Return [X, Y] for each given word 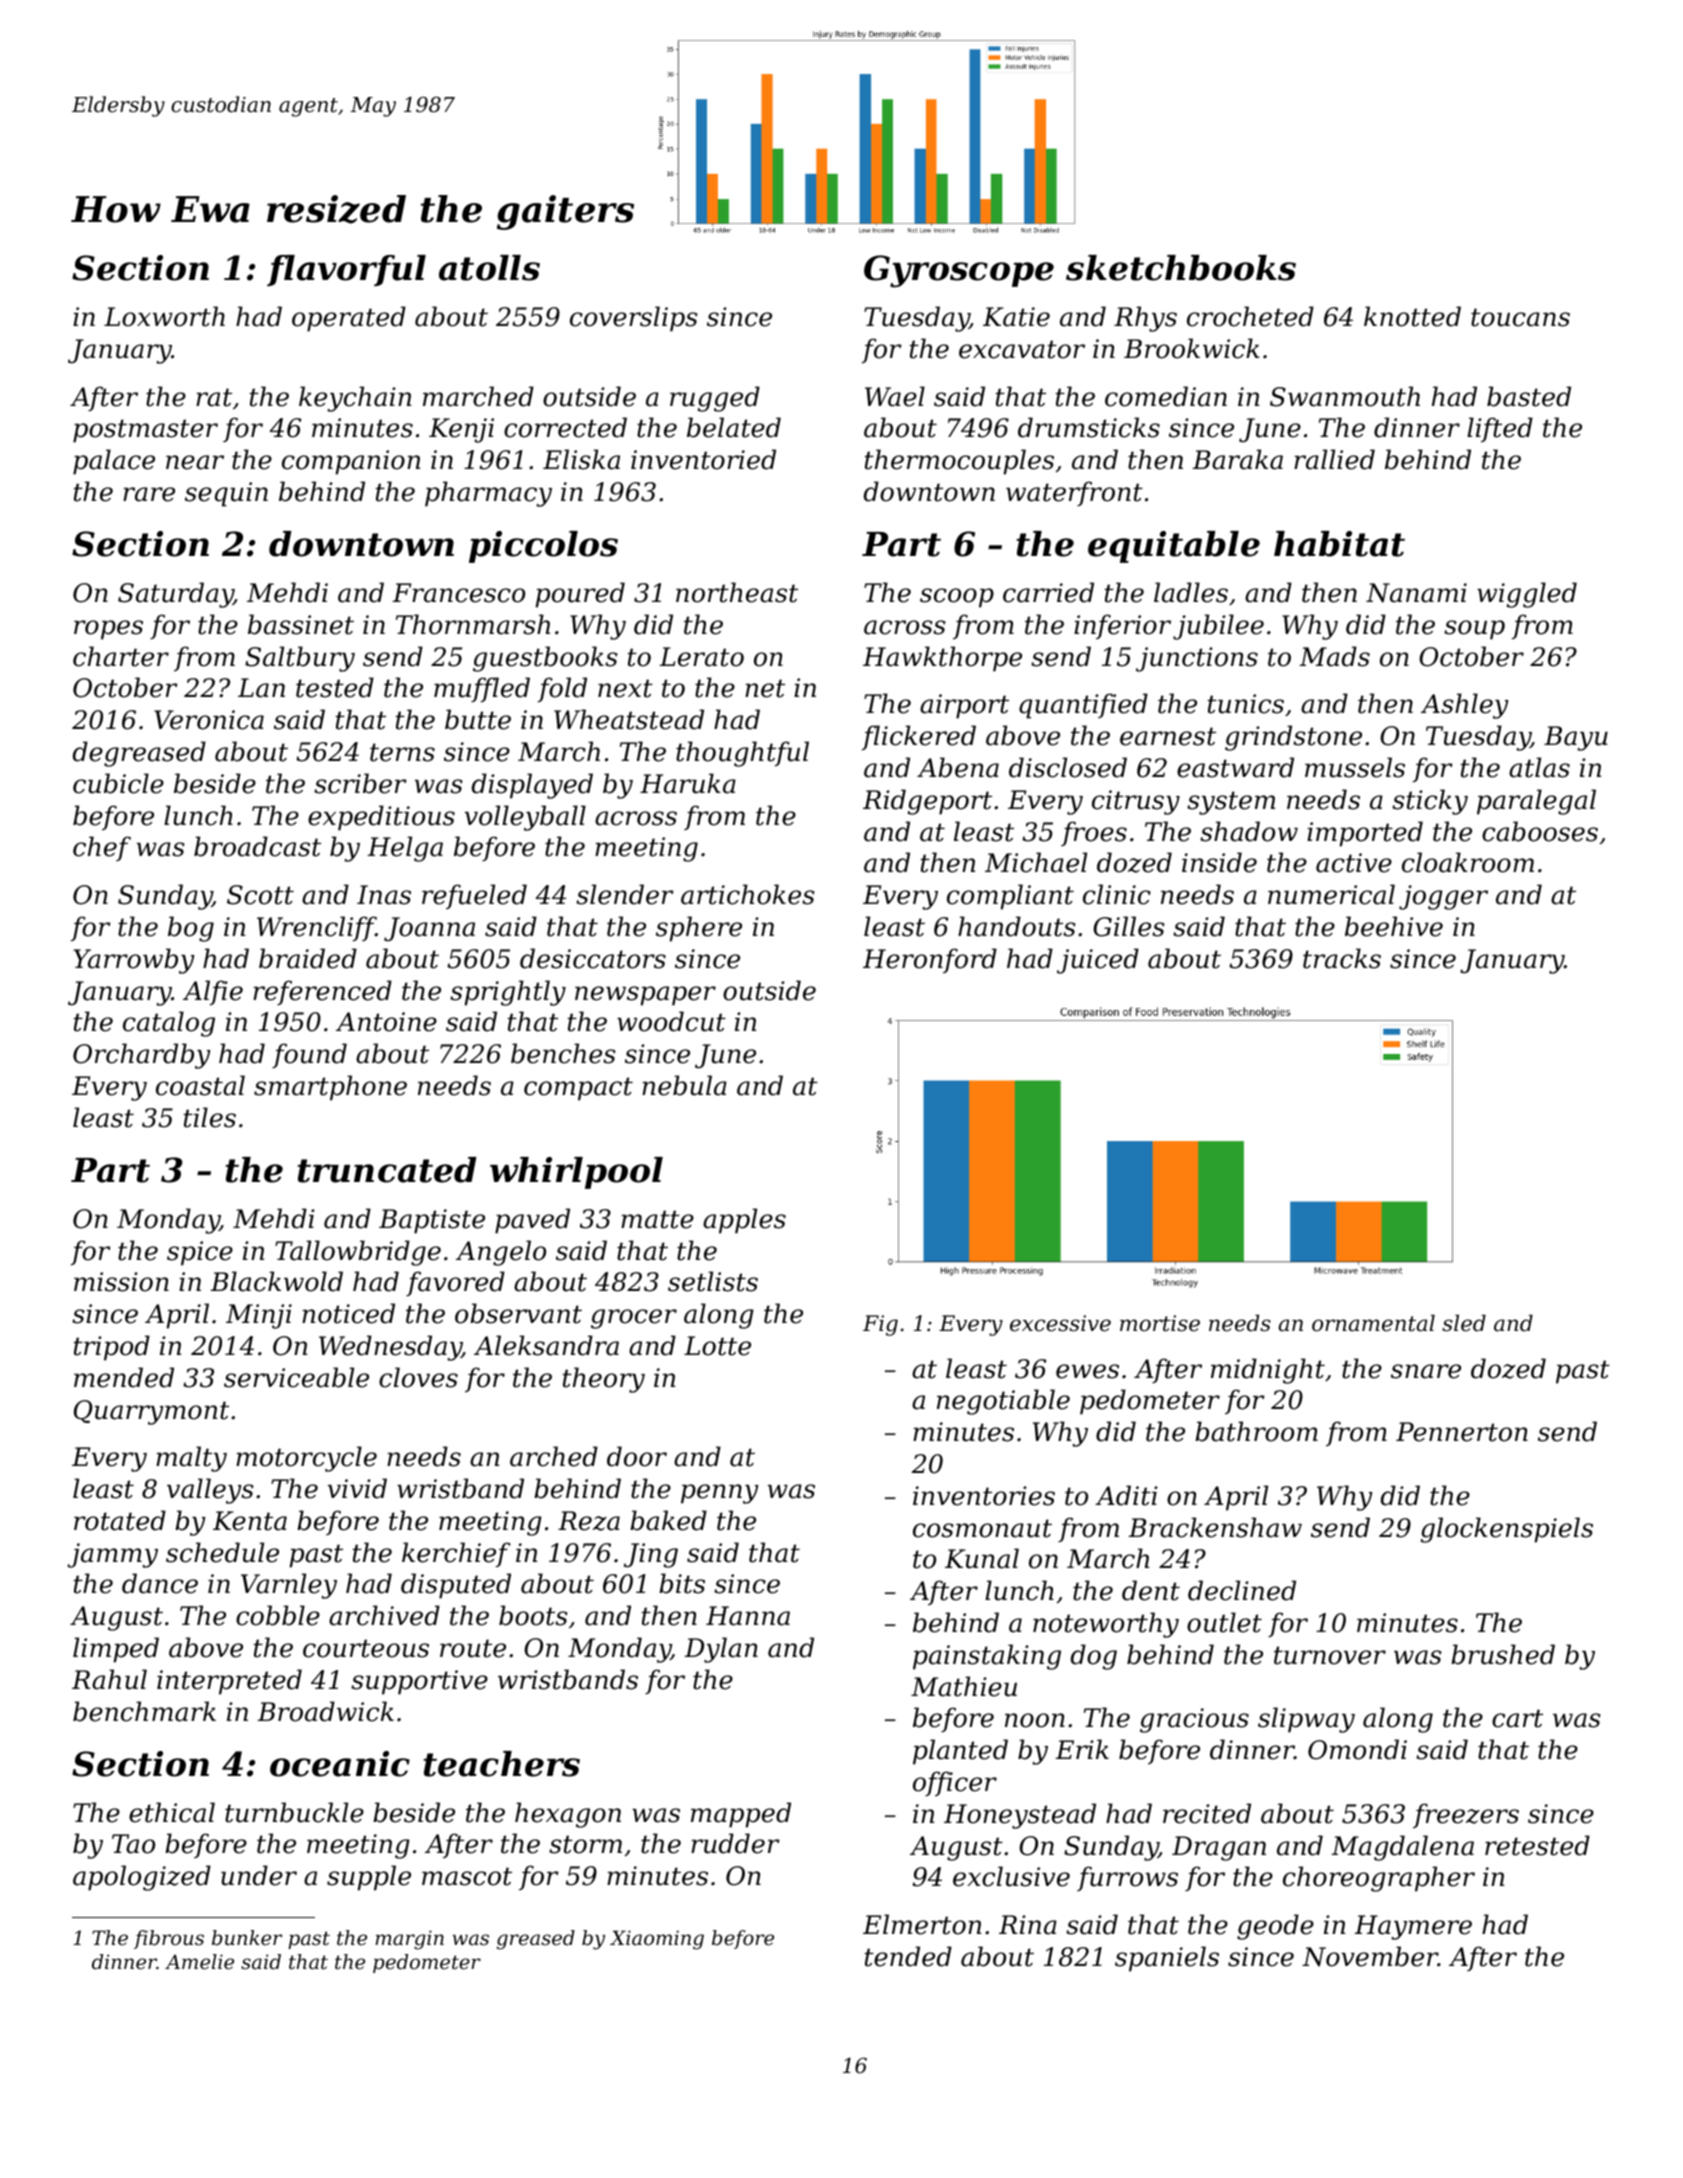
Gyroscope [959, 271]
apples [744, 1221]
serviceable [296, 1377]
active [1354, 863]
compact [578, 1089]
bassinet [301, 624]
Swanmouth [1345, 396]
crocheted [1250, 316]
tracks [1342, 958]
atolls [489, 268]
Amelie [199, 1961]
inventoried [703, 459]
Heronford [930, 961]
